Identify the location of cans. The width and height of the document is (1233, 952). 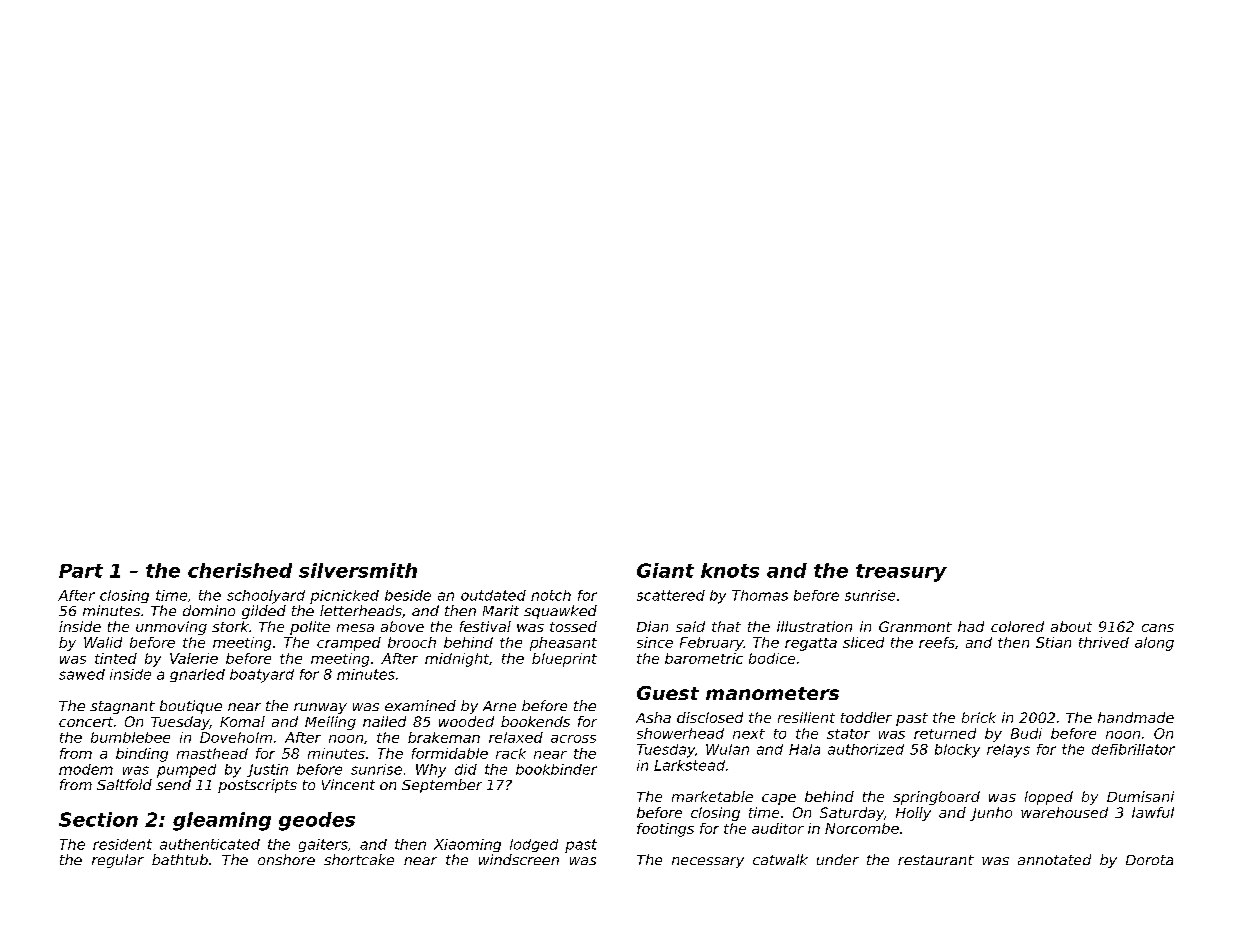
(1158, 628).
